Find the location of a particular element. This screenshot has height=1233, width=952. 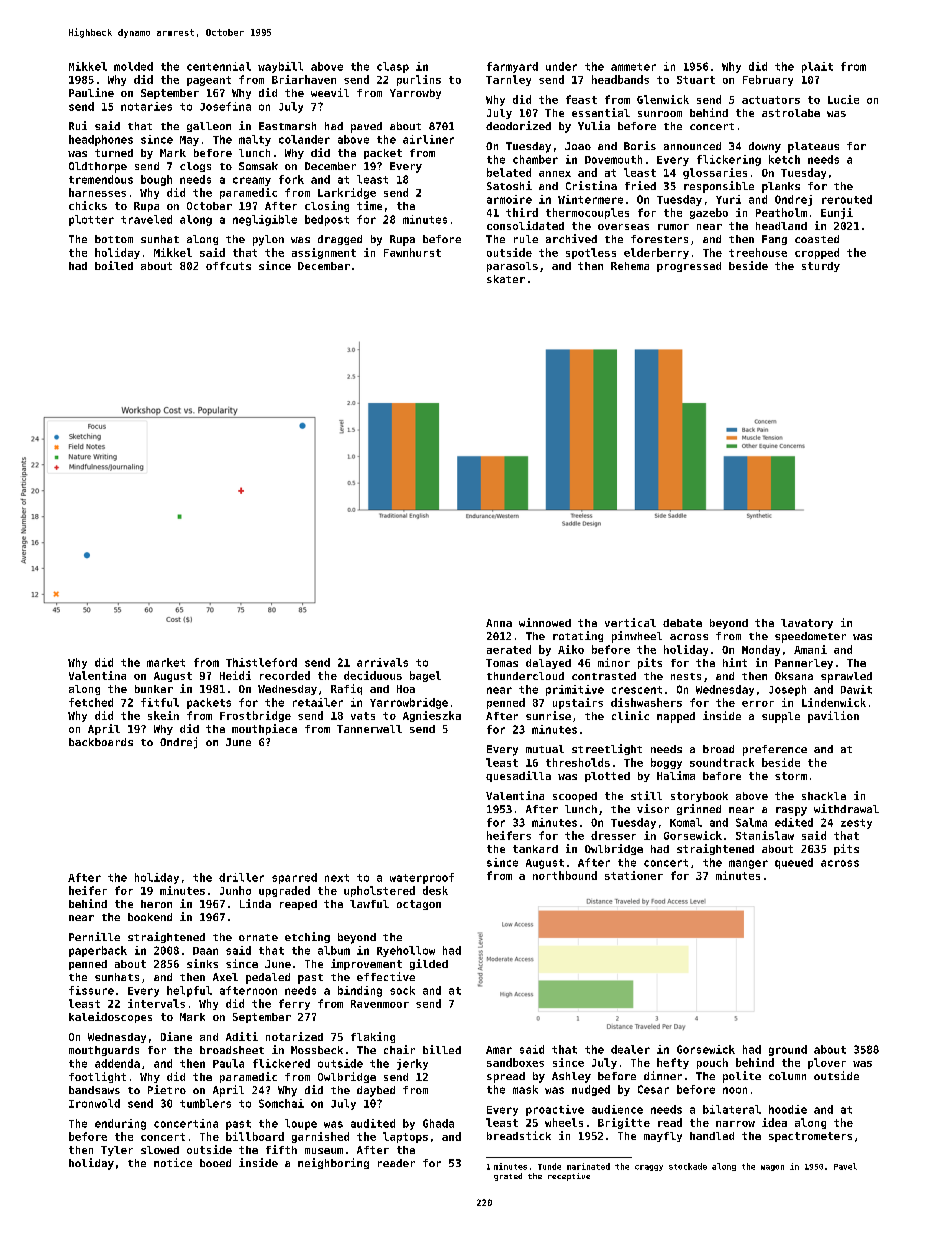

Daan is located at coordinates (205, 951).
